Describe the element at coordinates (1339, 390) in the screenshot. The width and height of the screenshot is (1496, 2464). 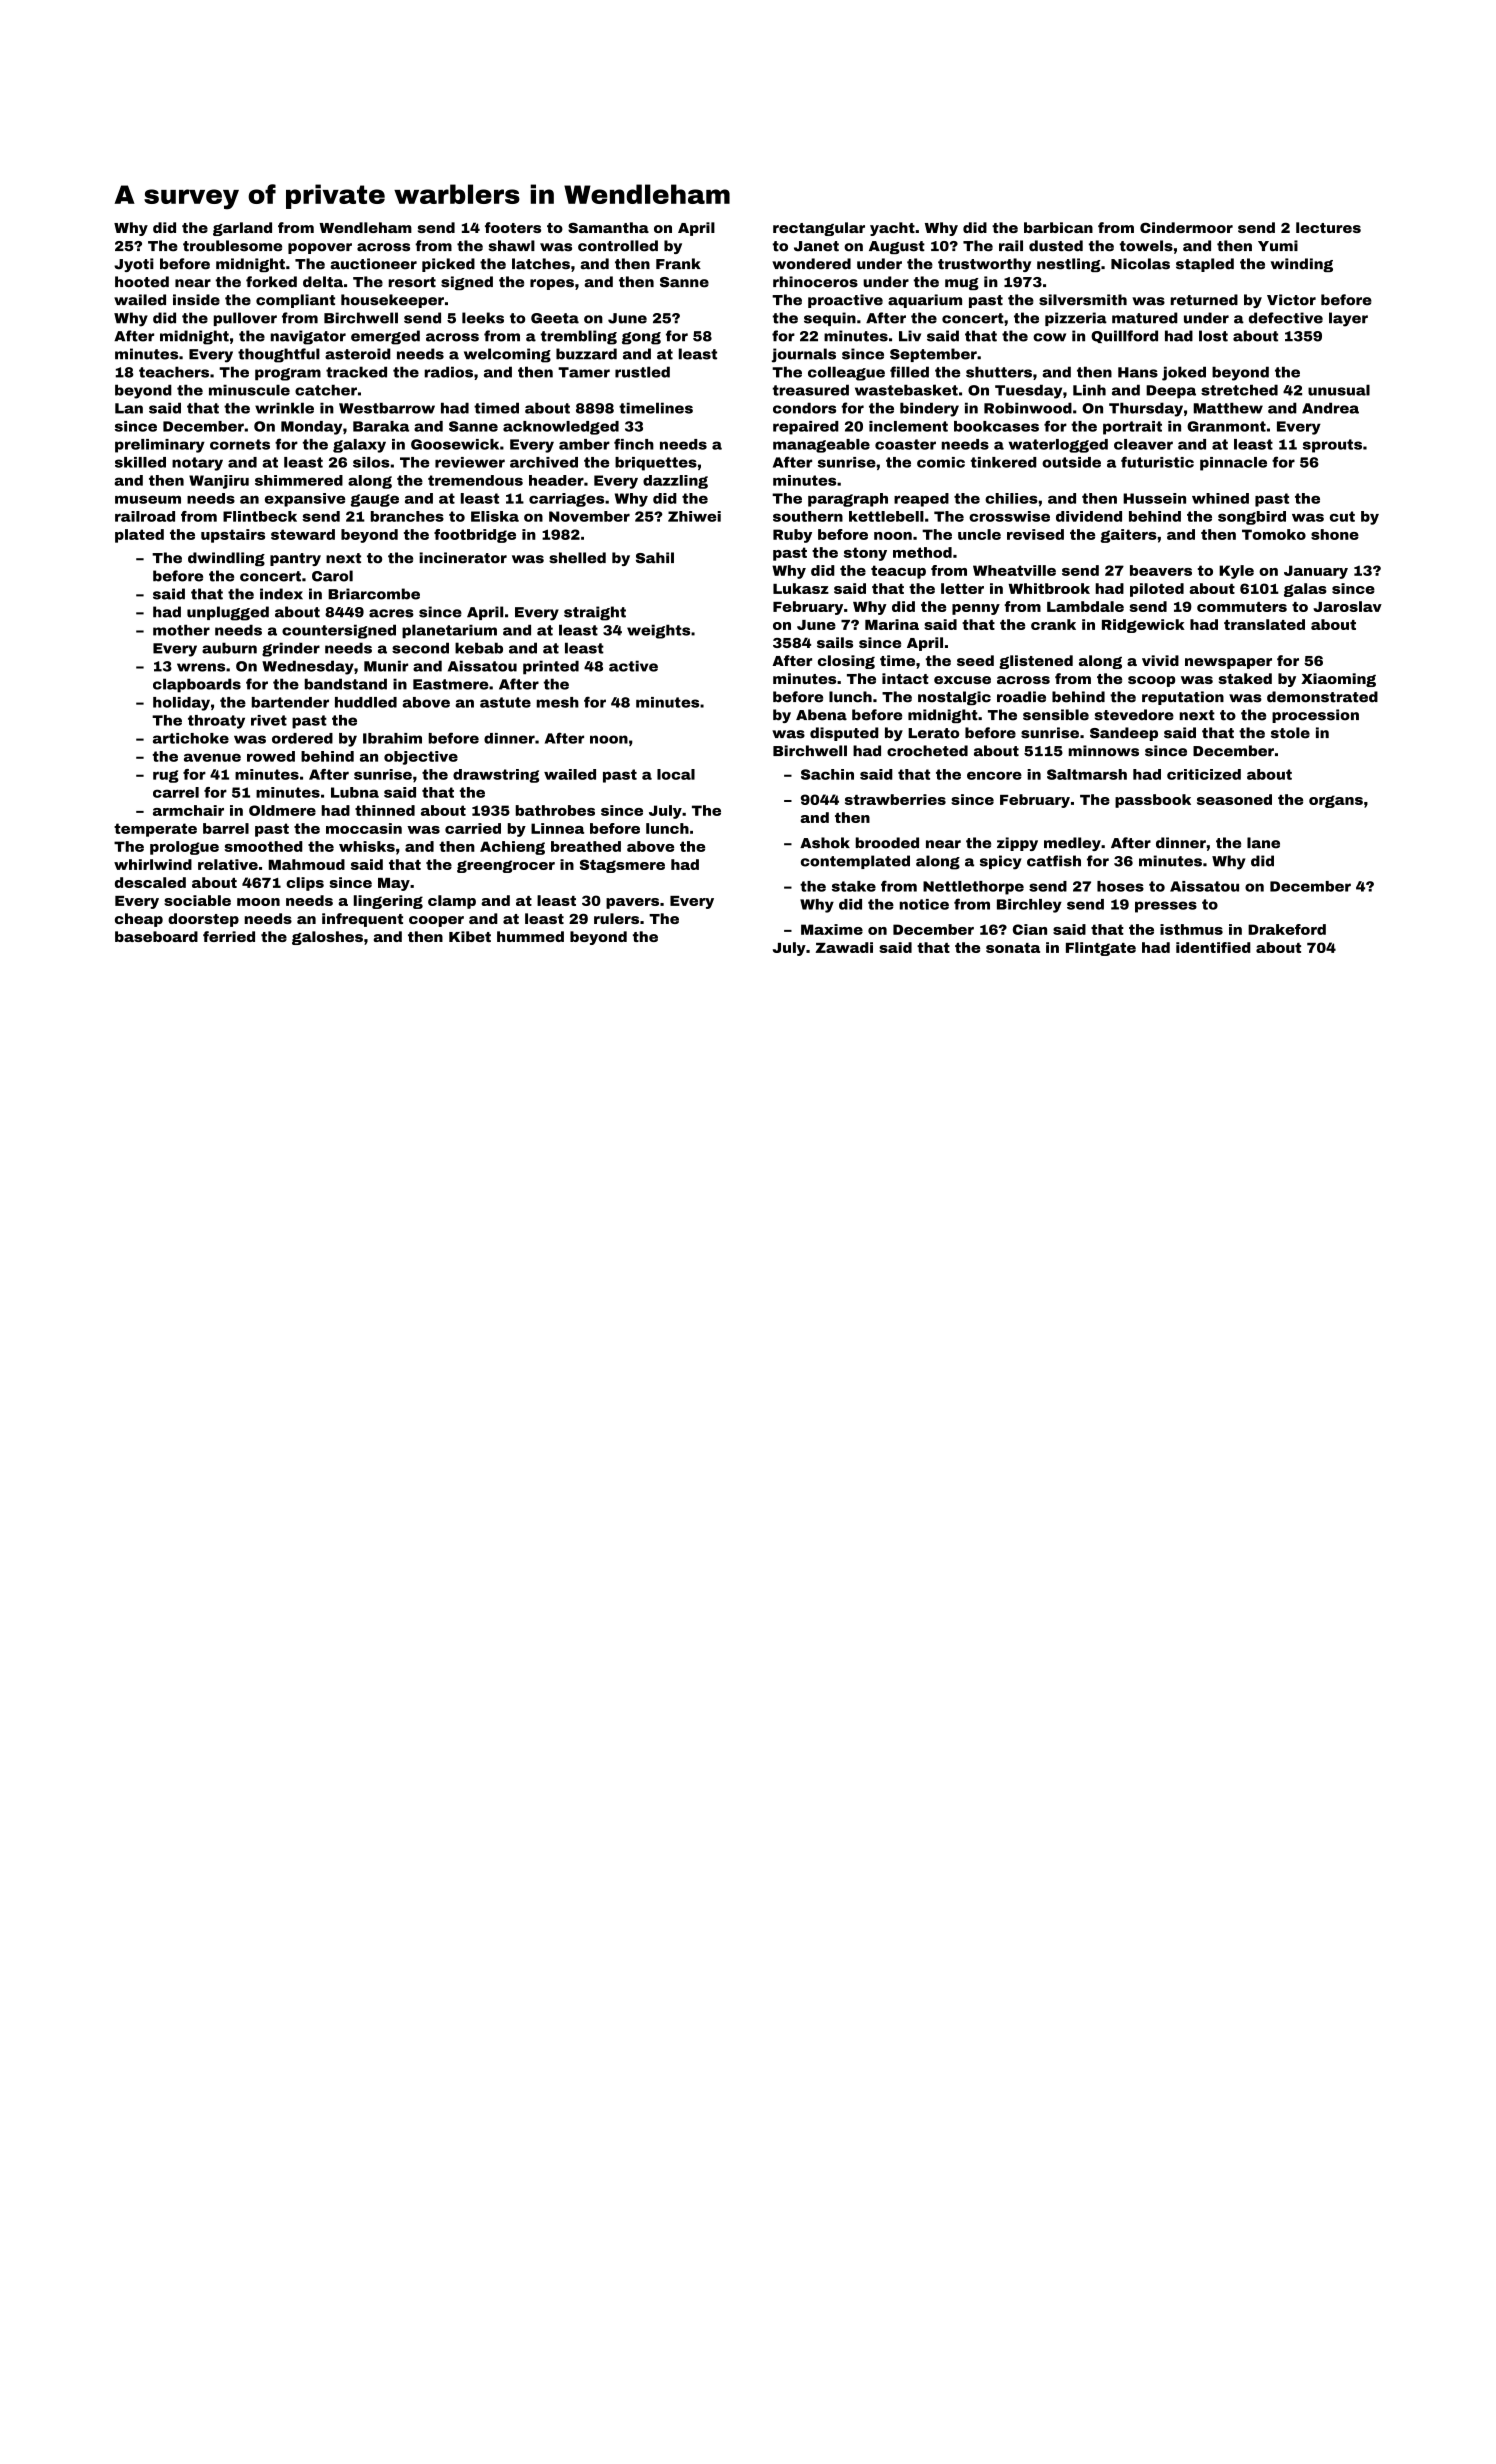
I see `unusual` at that location.
